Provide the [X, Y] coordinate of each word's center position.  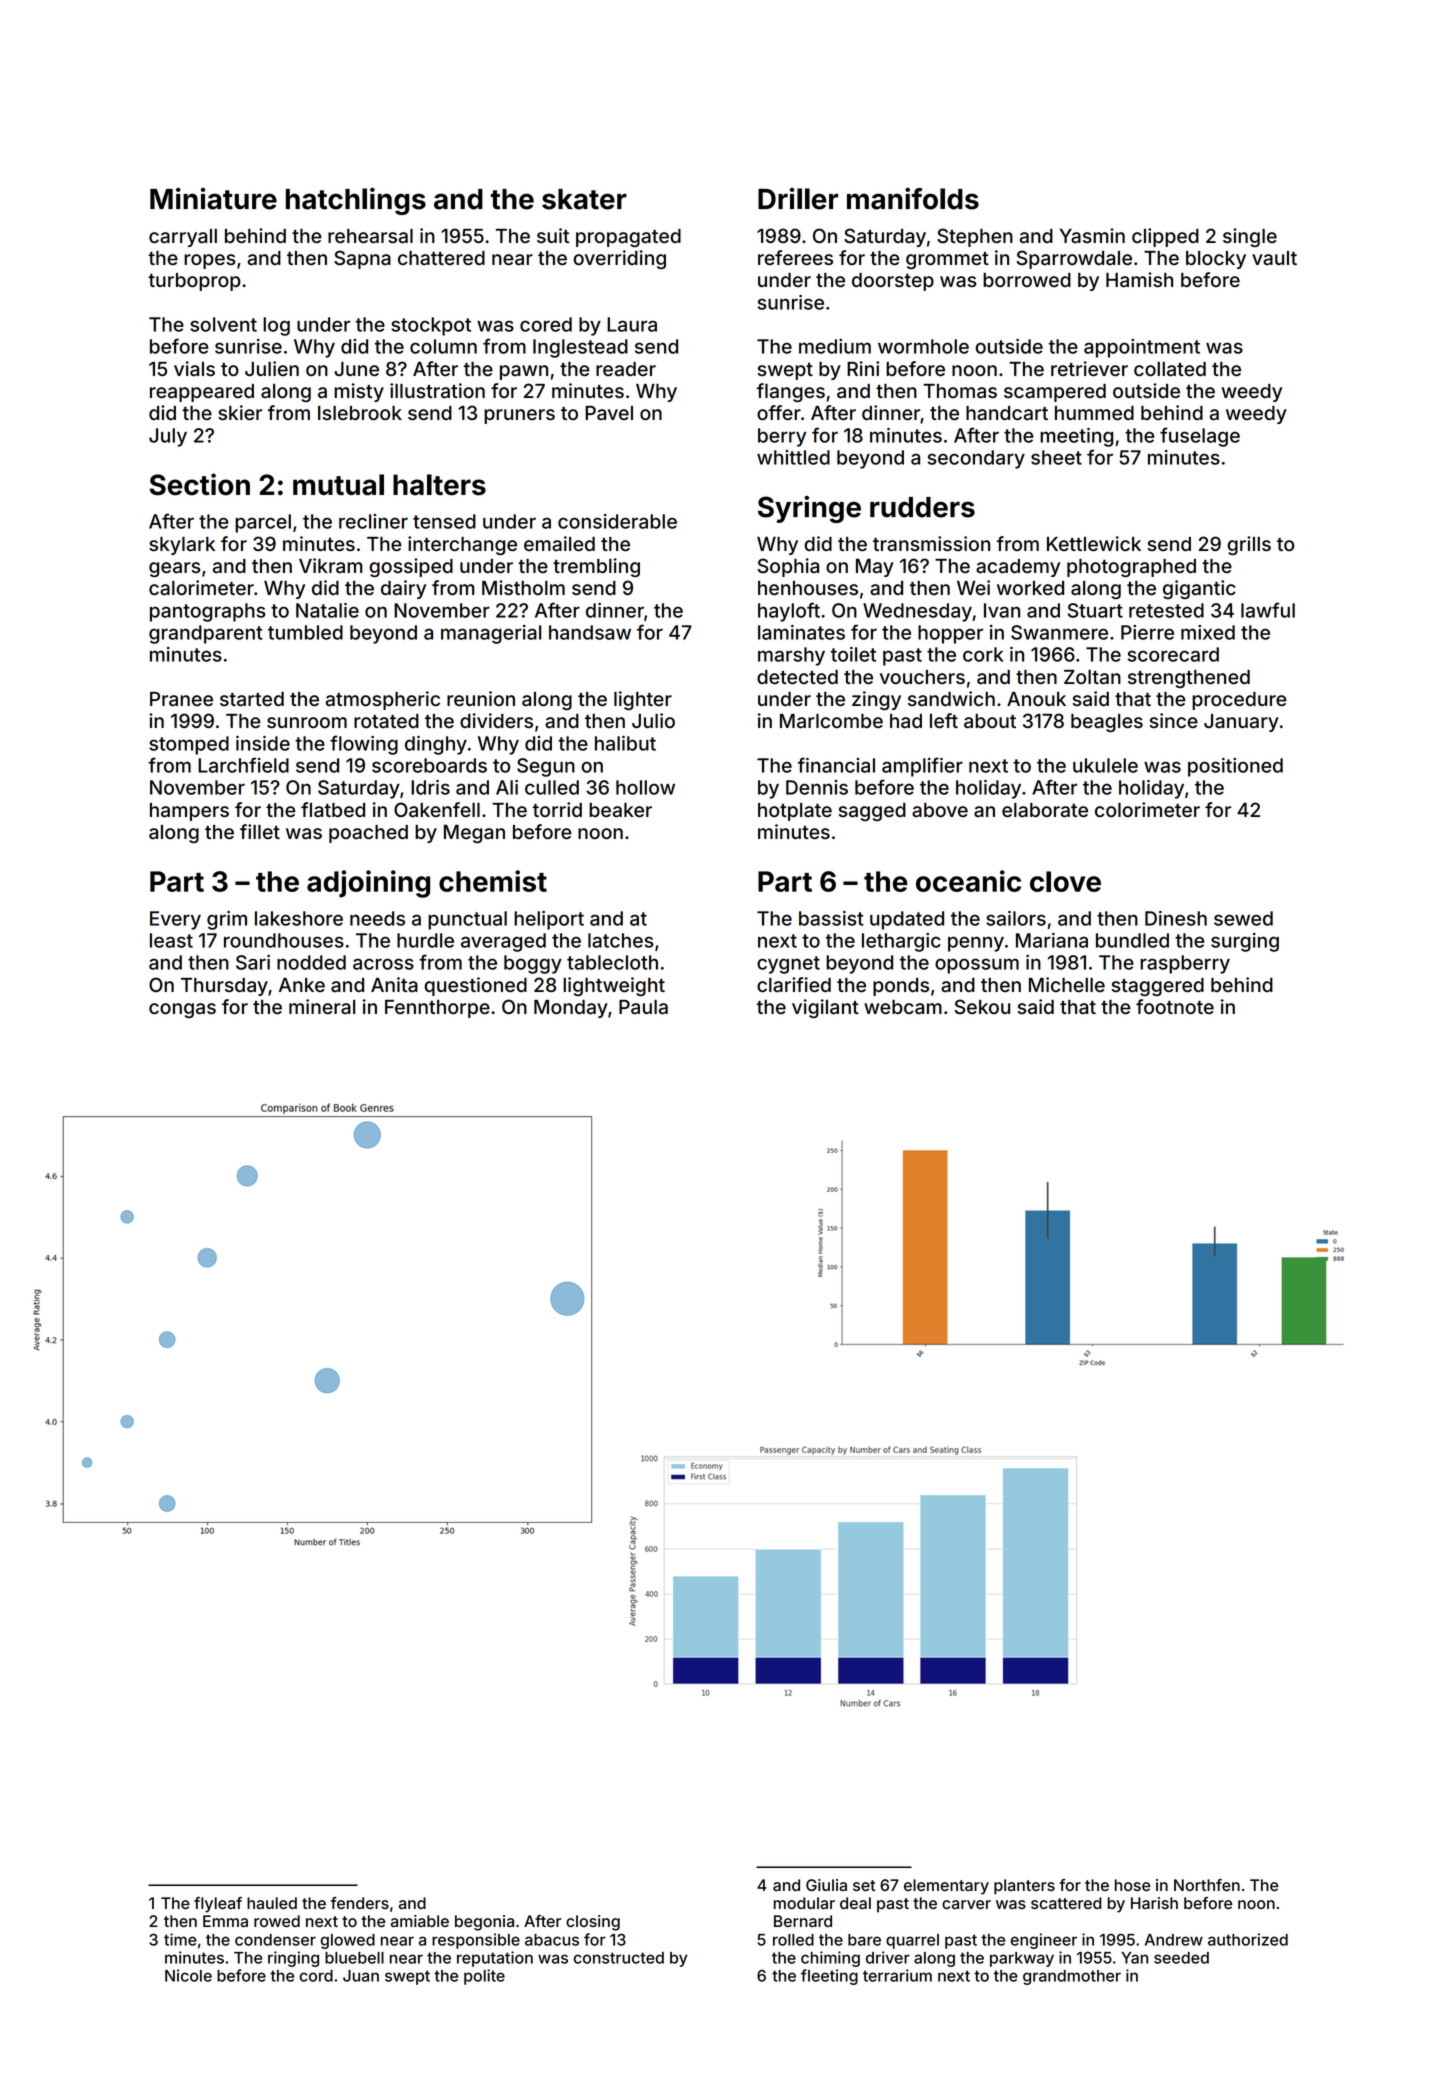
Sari [253, 962]
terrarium [897, 1975]
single [1250, 237]
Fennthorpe [437, 1009]
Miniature [213, 199]
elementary [946, 1887]
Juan [361, 1976]
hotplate [795, 812]
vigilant [825, 1008]
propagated [628, 238]
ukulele [1105, 765]
